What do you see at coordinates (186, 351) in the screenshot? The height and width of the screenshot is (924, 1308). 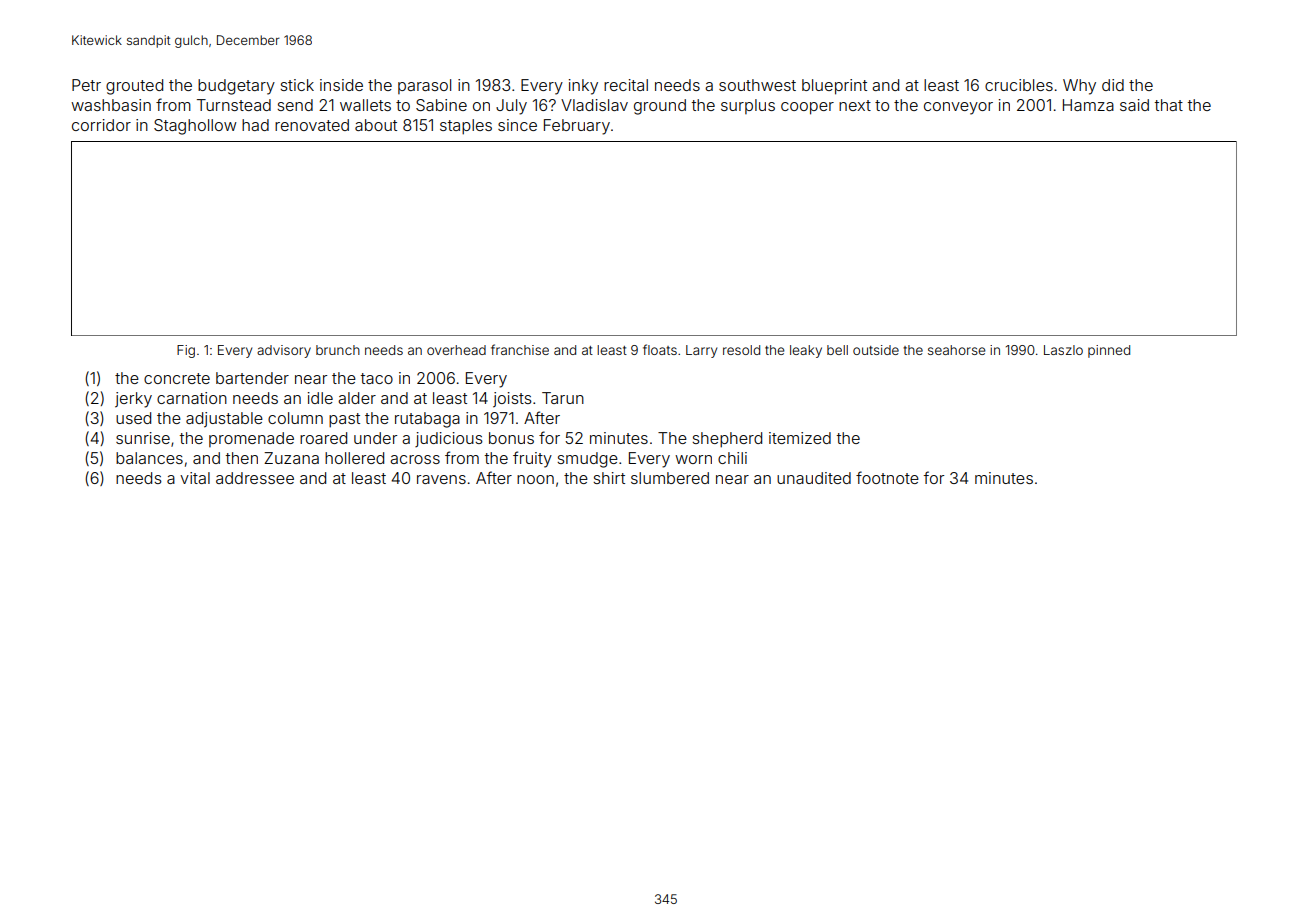 I see `Fig` at bounding box center [186, 351].
